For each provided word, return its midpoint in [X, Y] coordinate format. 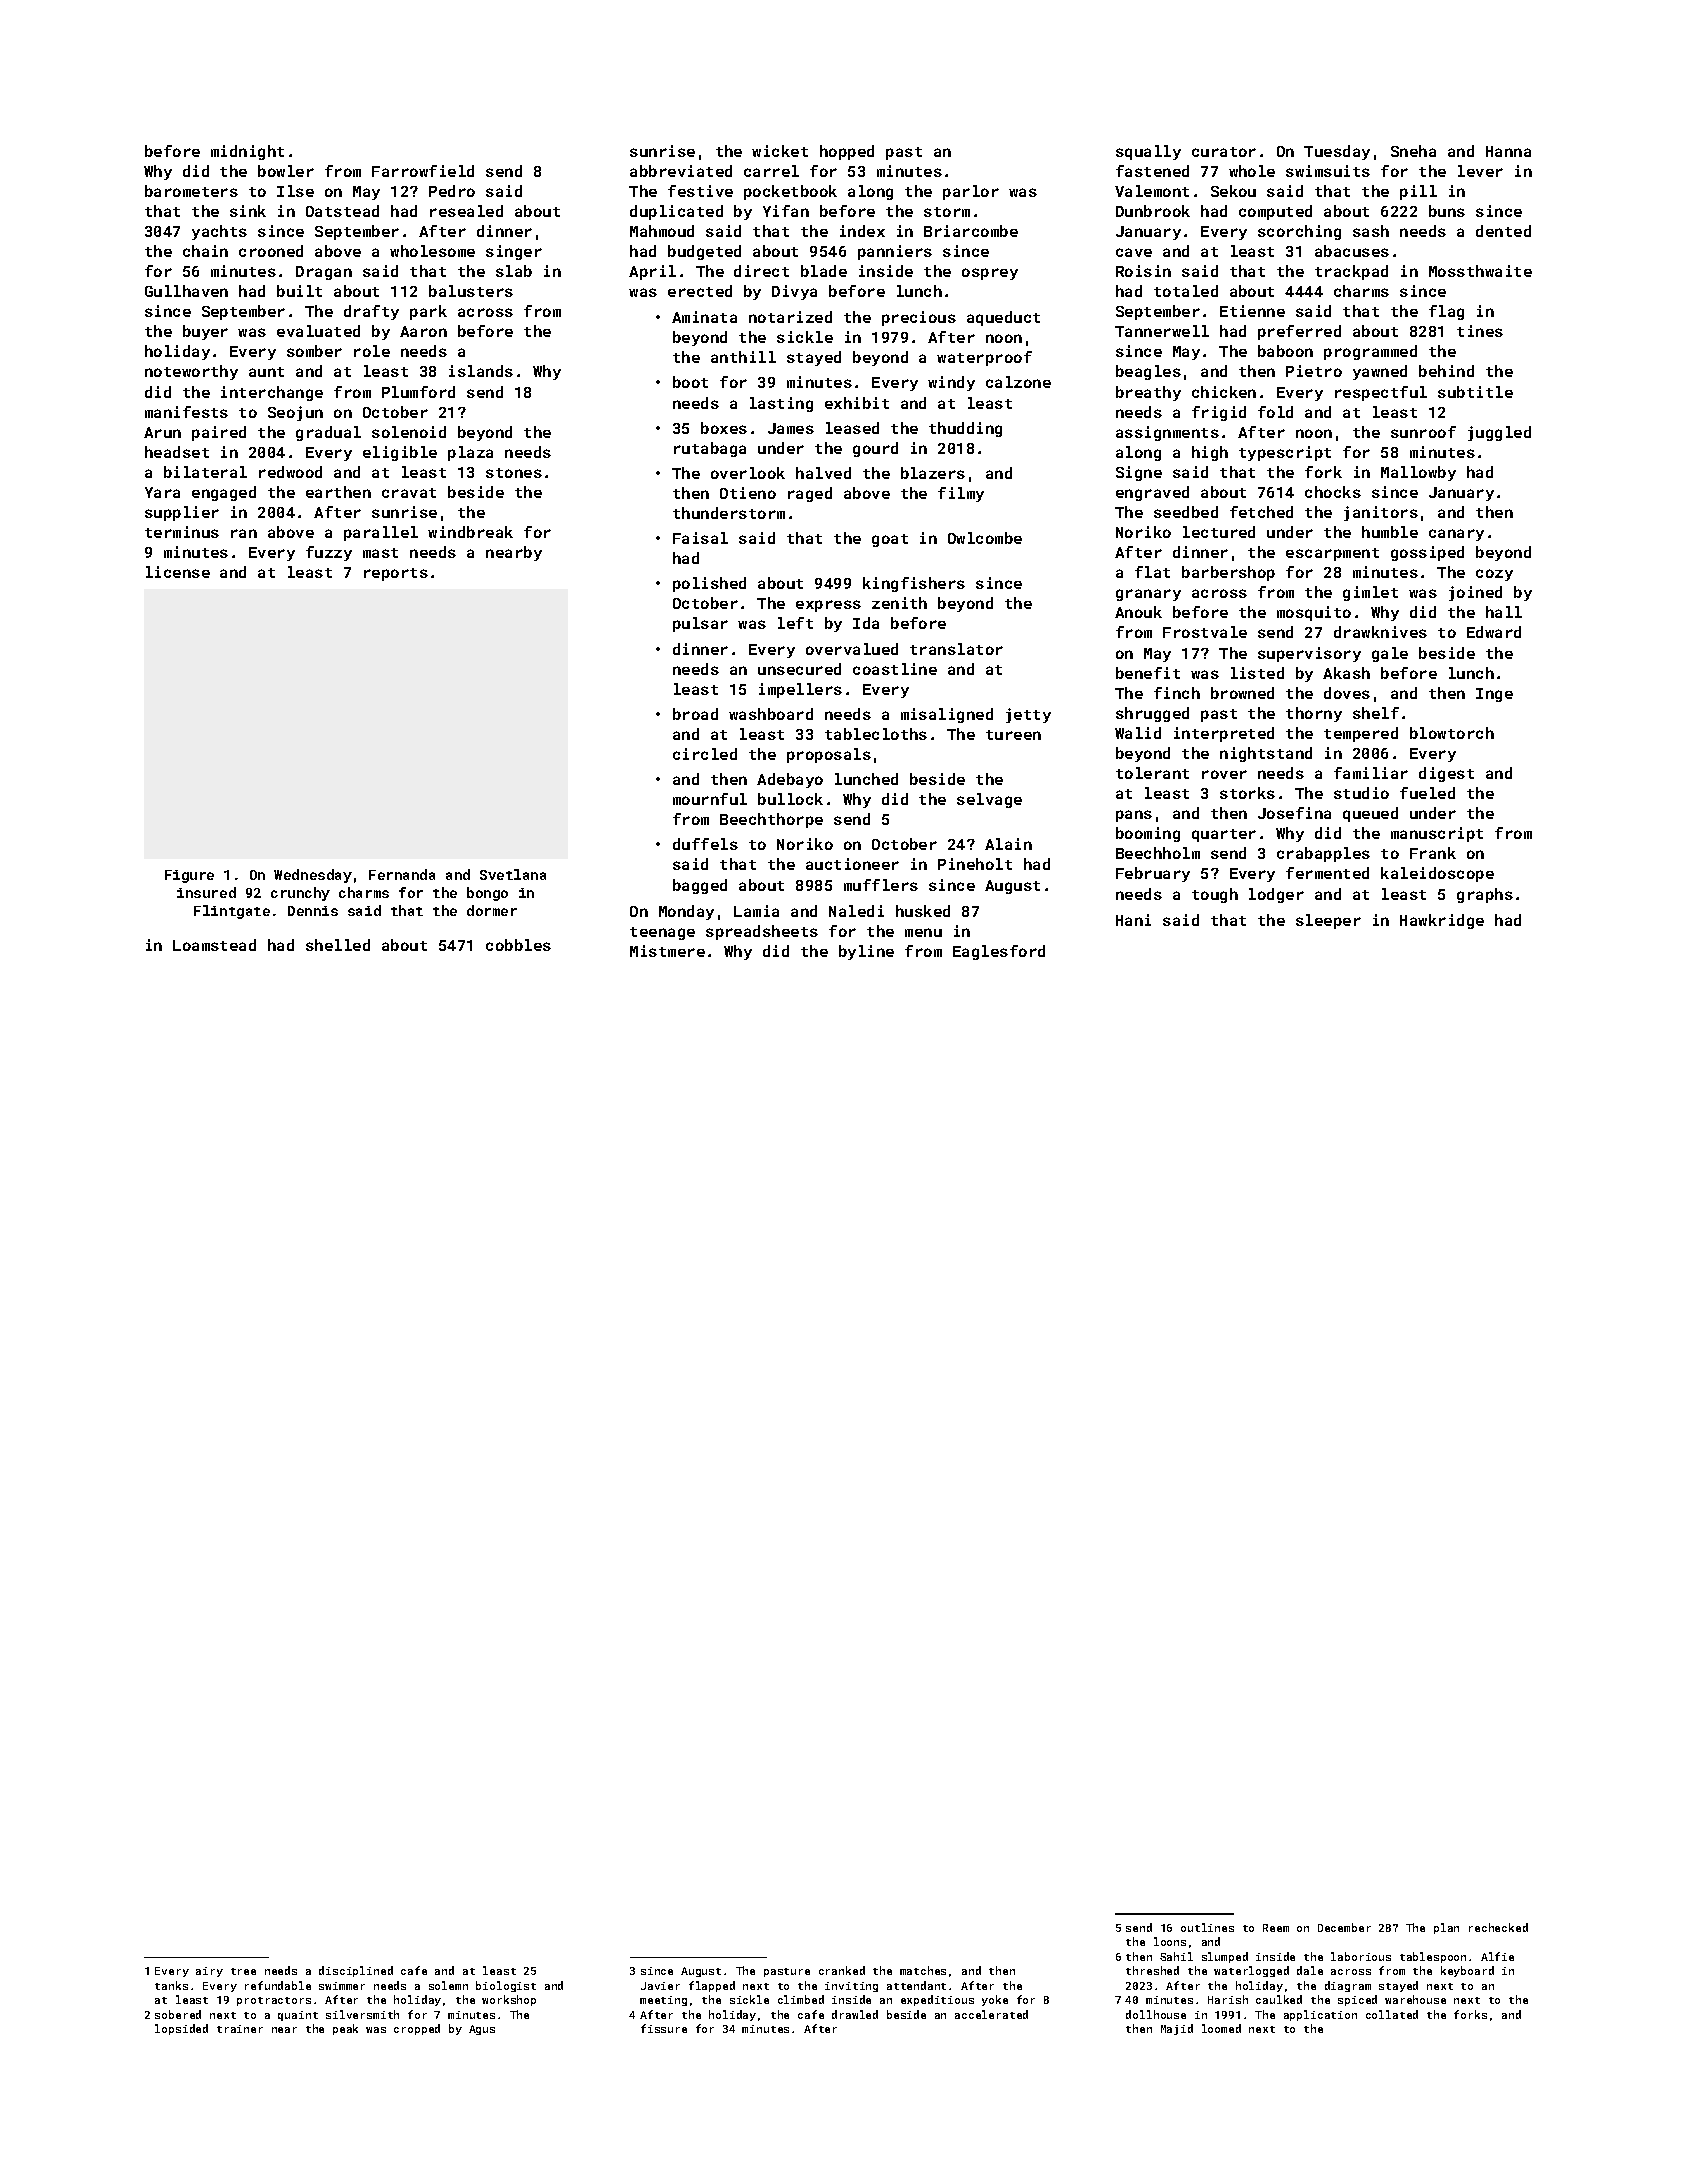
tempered [1361, 734]
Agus [482, 2030]
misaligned [947, 715]
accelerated [991, 2014]
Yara [162, 492]
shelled [338, 945]
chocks [1333, 492]
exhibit [857, 403]
